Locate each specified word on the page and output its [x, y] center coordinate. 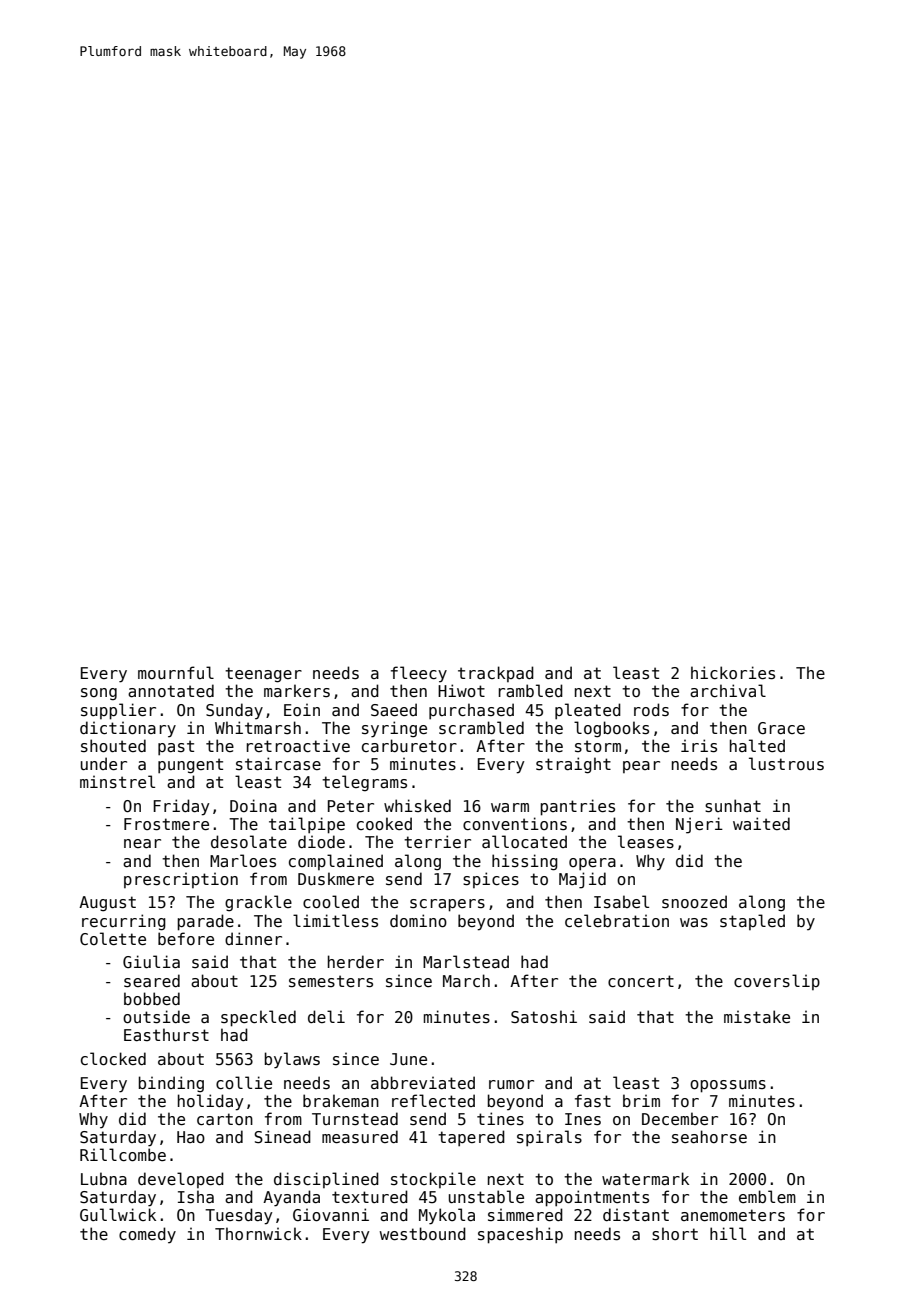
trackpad [496, 674]
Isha [196, 1197]
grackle [258, 903]
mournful [176, 672]
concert [641, 981]
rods [651, 710]
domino [418, 921]
